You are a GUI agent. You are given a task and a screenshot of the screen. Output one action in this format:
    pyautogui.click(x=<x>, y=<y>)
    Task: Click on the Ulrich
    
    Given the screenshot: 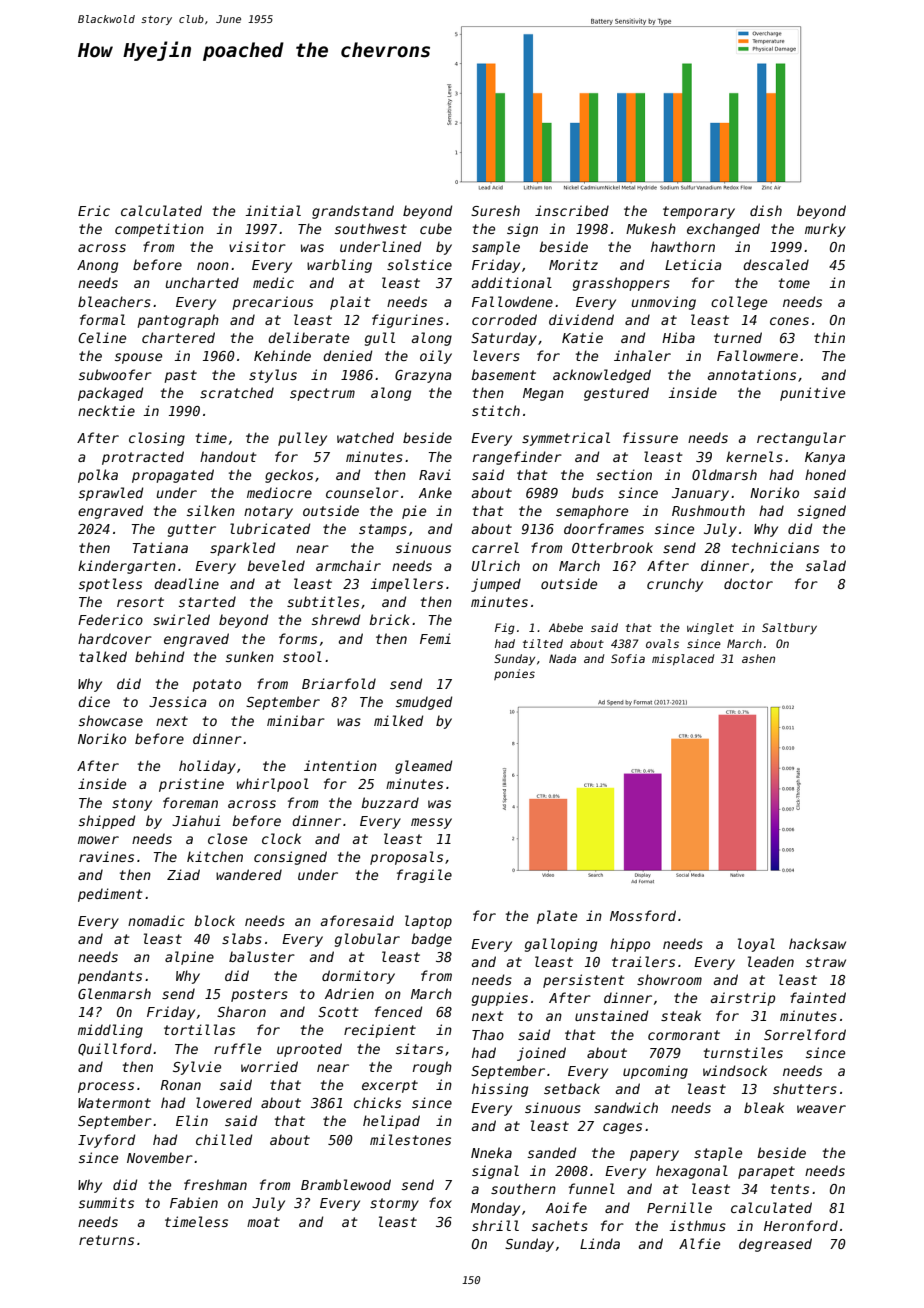 What is the action you would take?
    pyautogui.click(x=496, y=565)
